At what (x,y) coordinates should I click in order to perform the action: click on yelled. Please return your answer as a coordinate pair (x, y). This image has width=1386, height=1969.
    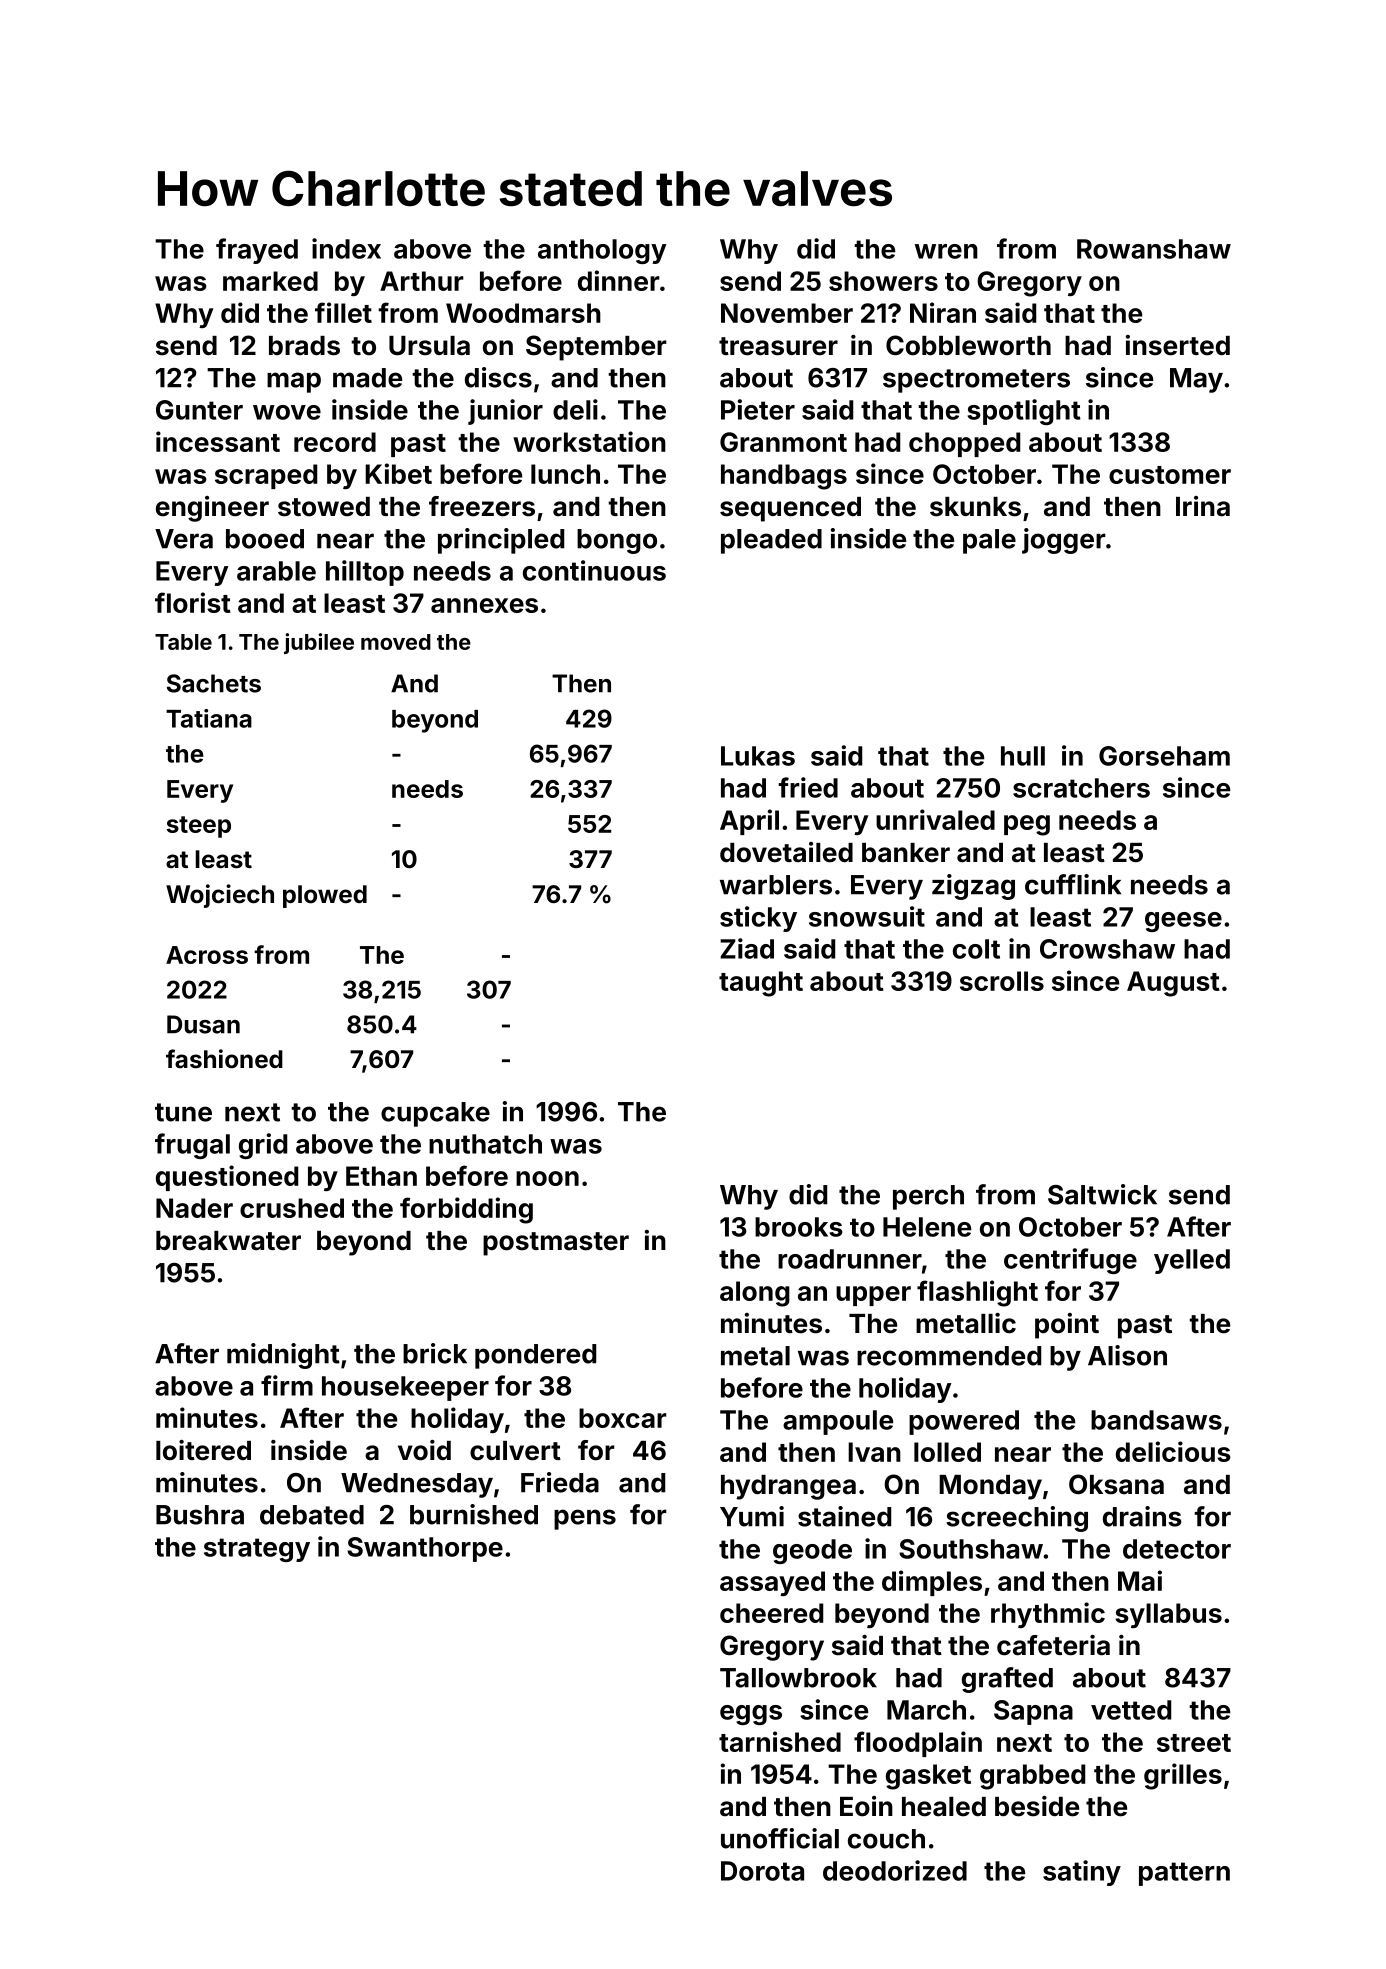
    Looking at the image, I should click on (1192, 1261).
